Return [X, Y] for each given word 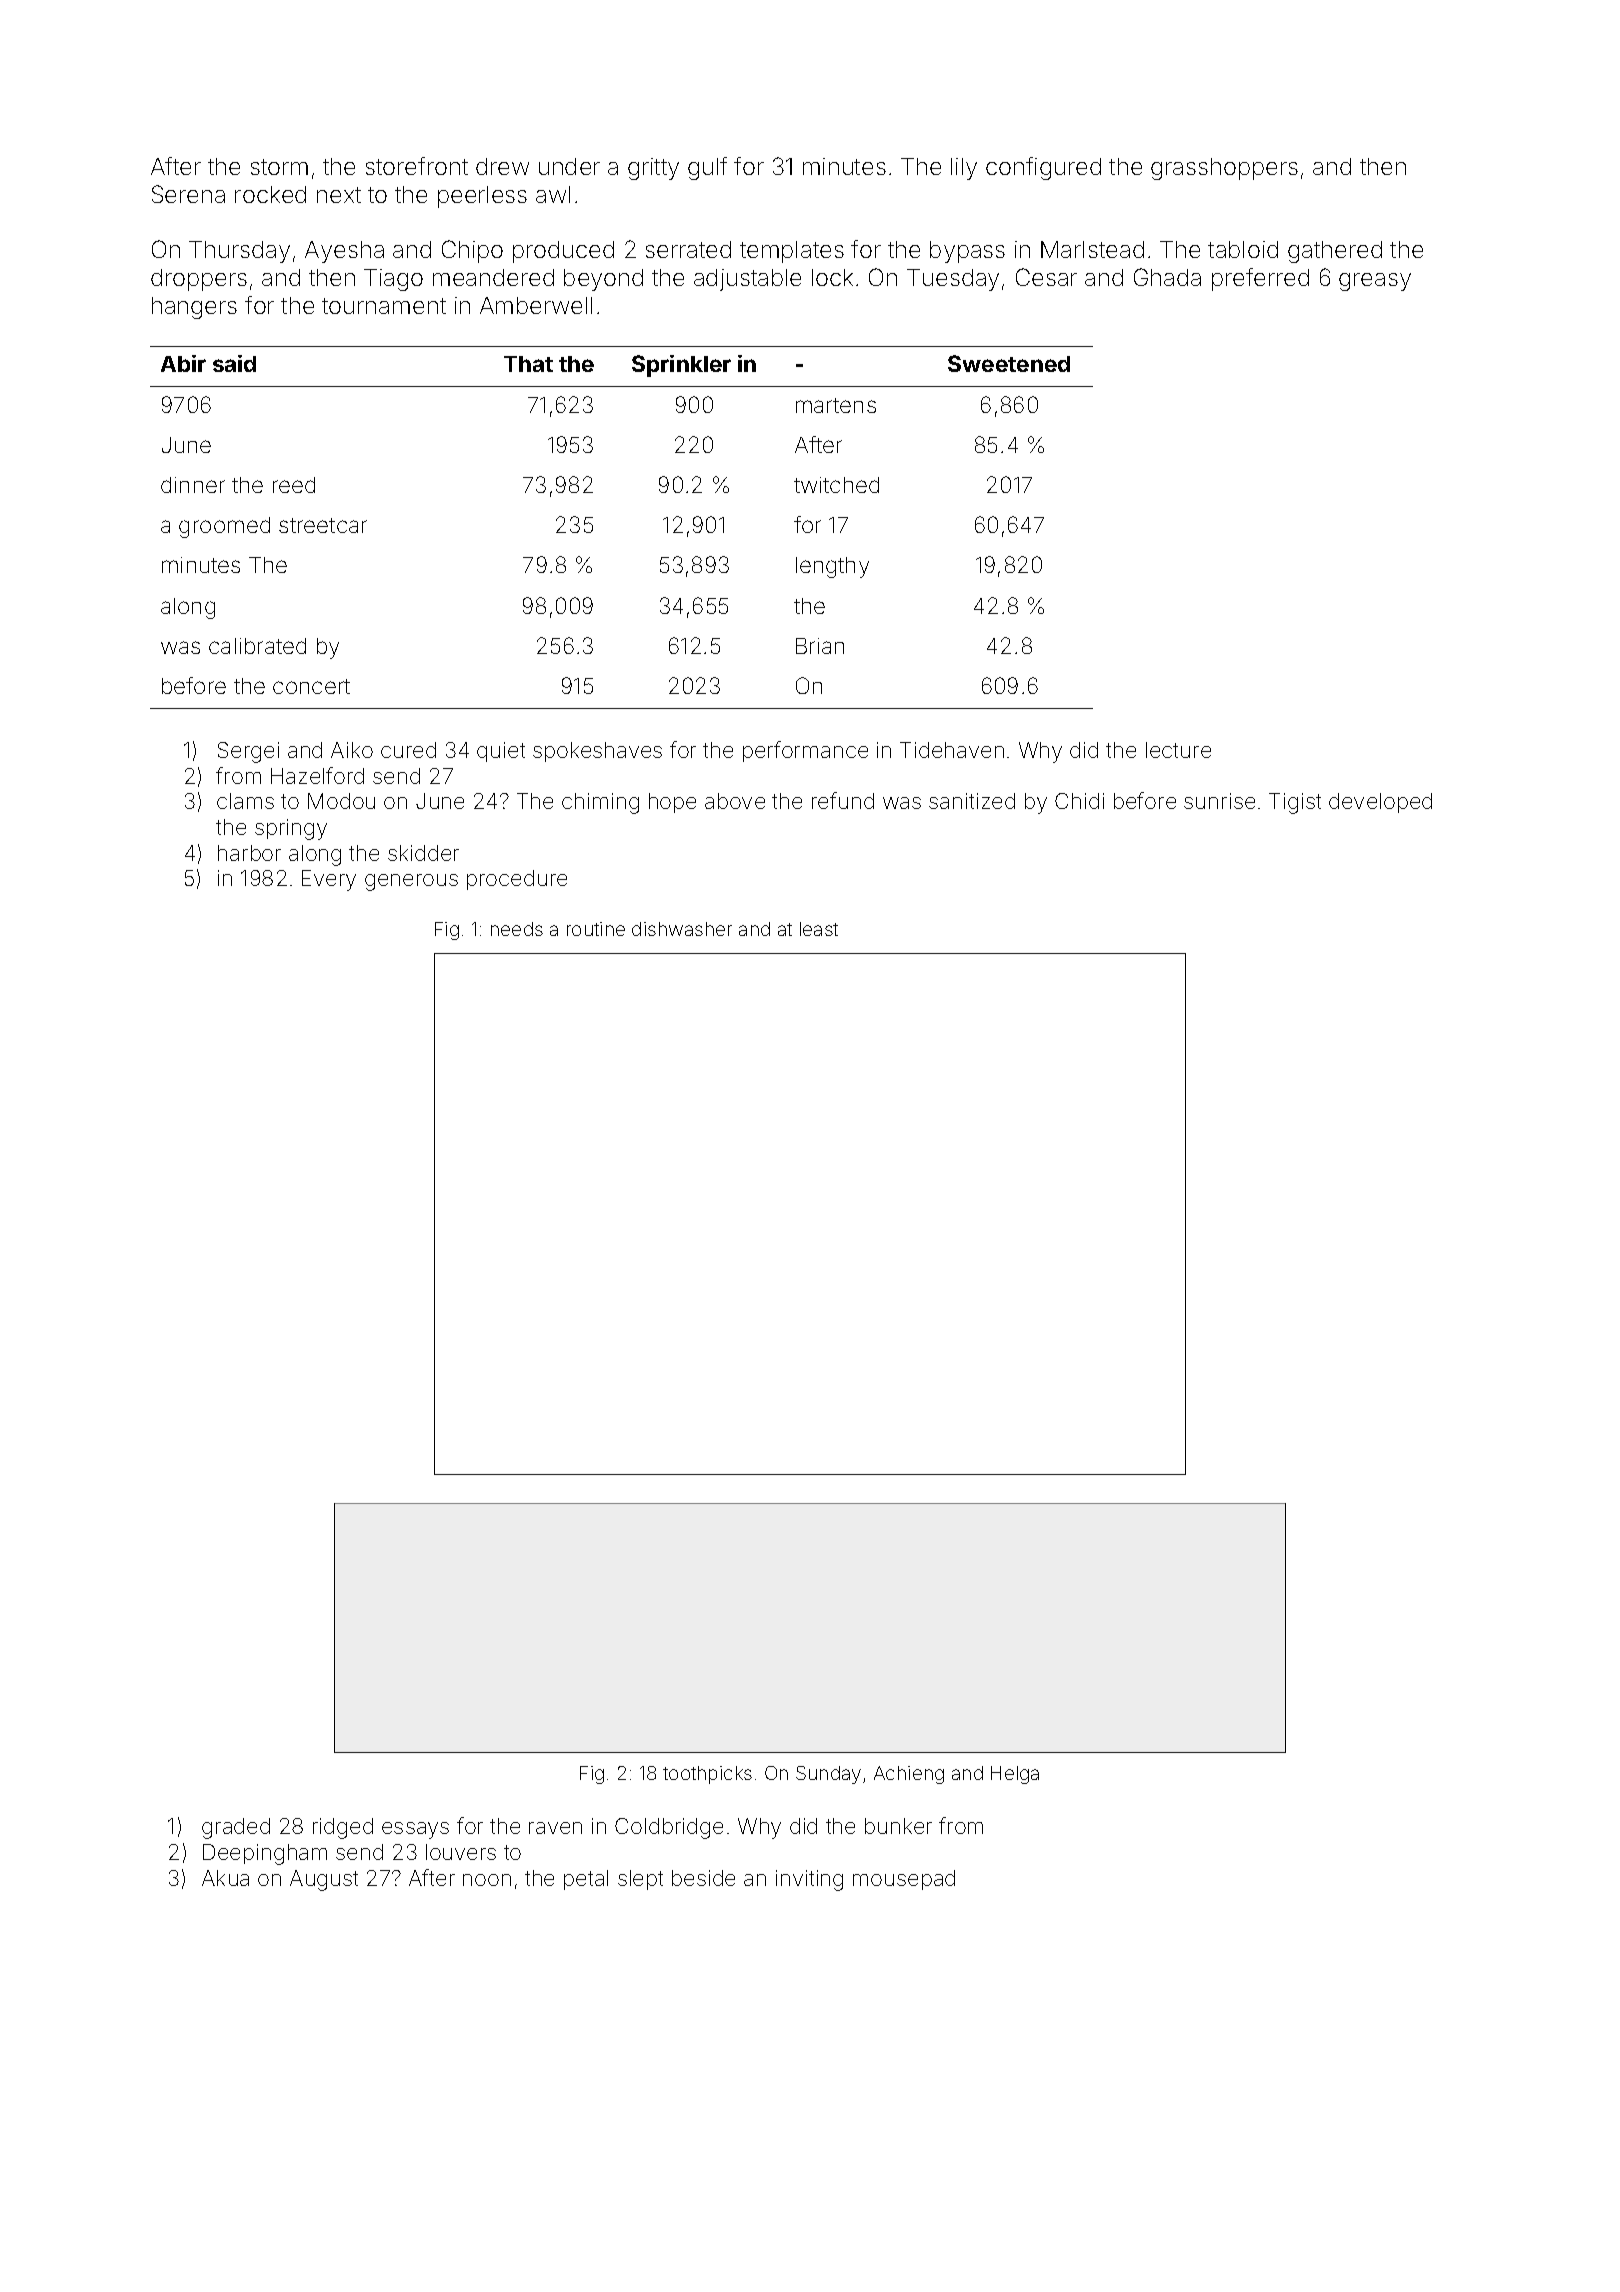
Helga [1015, 1775]
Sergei [248, 752]
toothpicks [707, 1775]
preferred [1260, 279]
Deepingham [265, 1854]
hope [672, 803]
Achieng [909, 1775]
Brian [820, 646]
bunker [898, 1826]
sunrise [1219, 801]
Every [329, 880]
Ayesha [344, 252]
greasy [1375, 282]
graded [236, 1828]
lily [964, 169]
